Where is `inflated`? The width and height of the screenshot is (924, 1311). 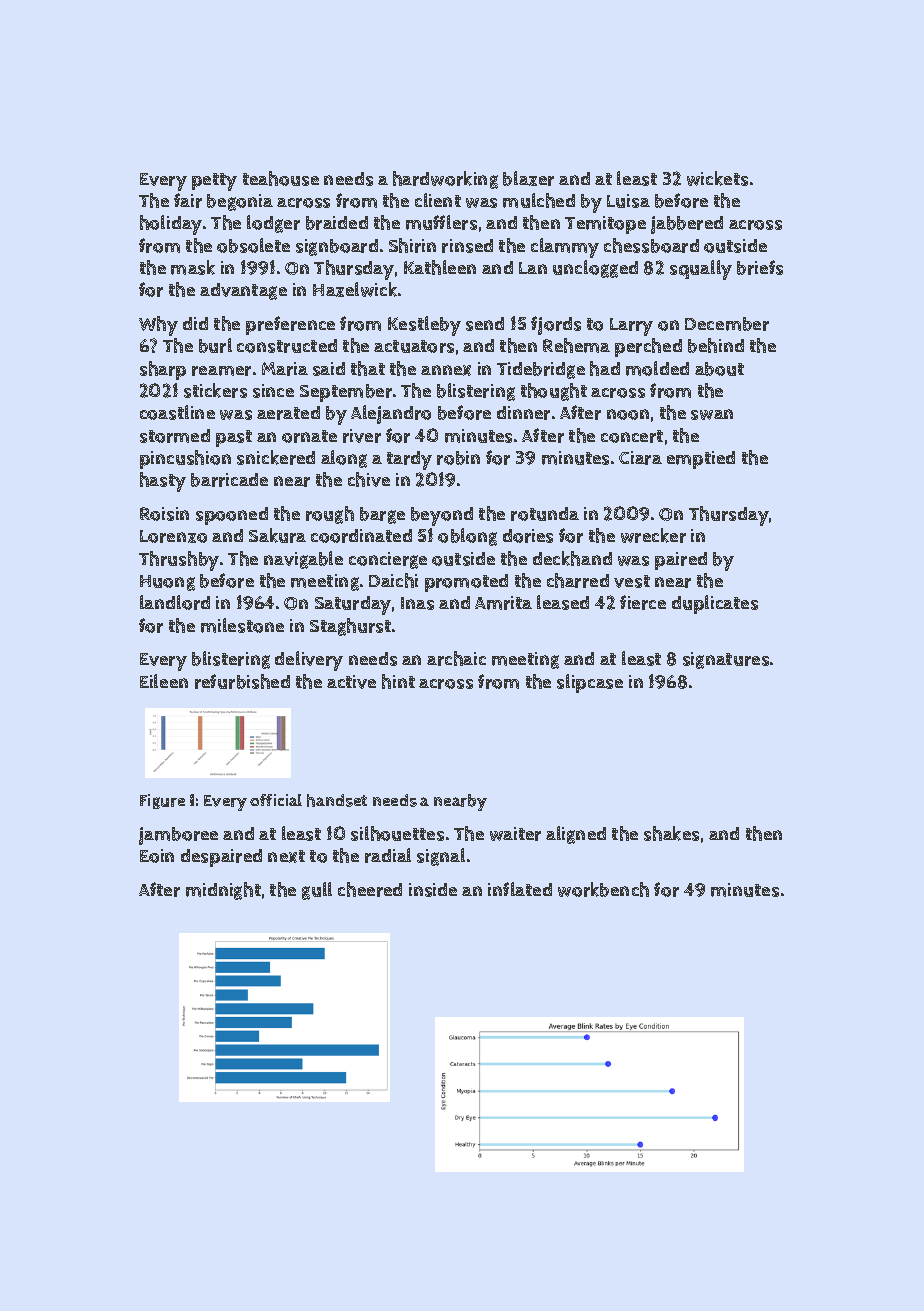
inflated is located at coordinates (520, 889).
